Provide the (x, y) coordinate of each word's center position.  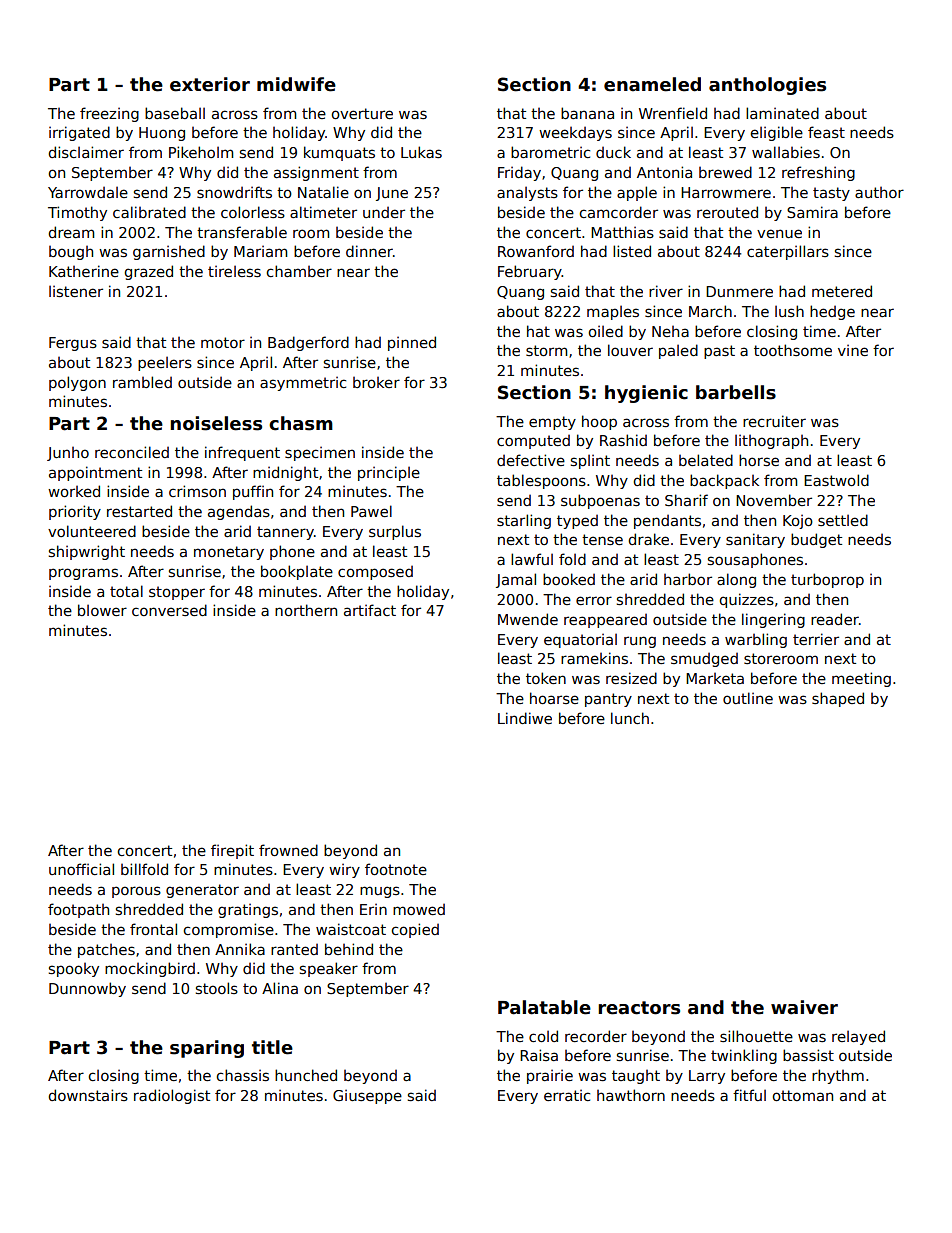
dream (71, 232)
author (879, 192)
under (384, 212)
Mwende (528, 619)
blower (102, 610)
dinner (369, 251)
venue (779, 233)
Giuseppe (367, 1096)
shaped (838, 699)
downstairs (88, 1095)
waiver (804, 1007)
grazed (148, 272)
